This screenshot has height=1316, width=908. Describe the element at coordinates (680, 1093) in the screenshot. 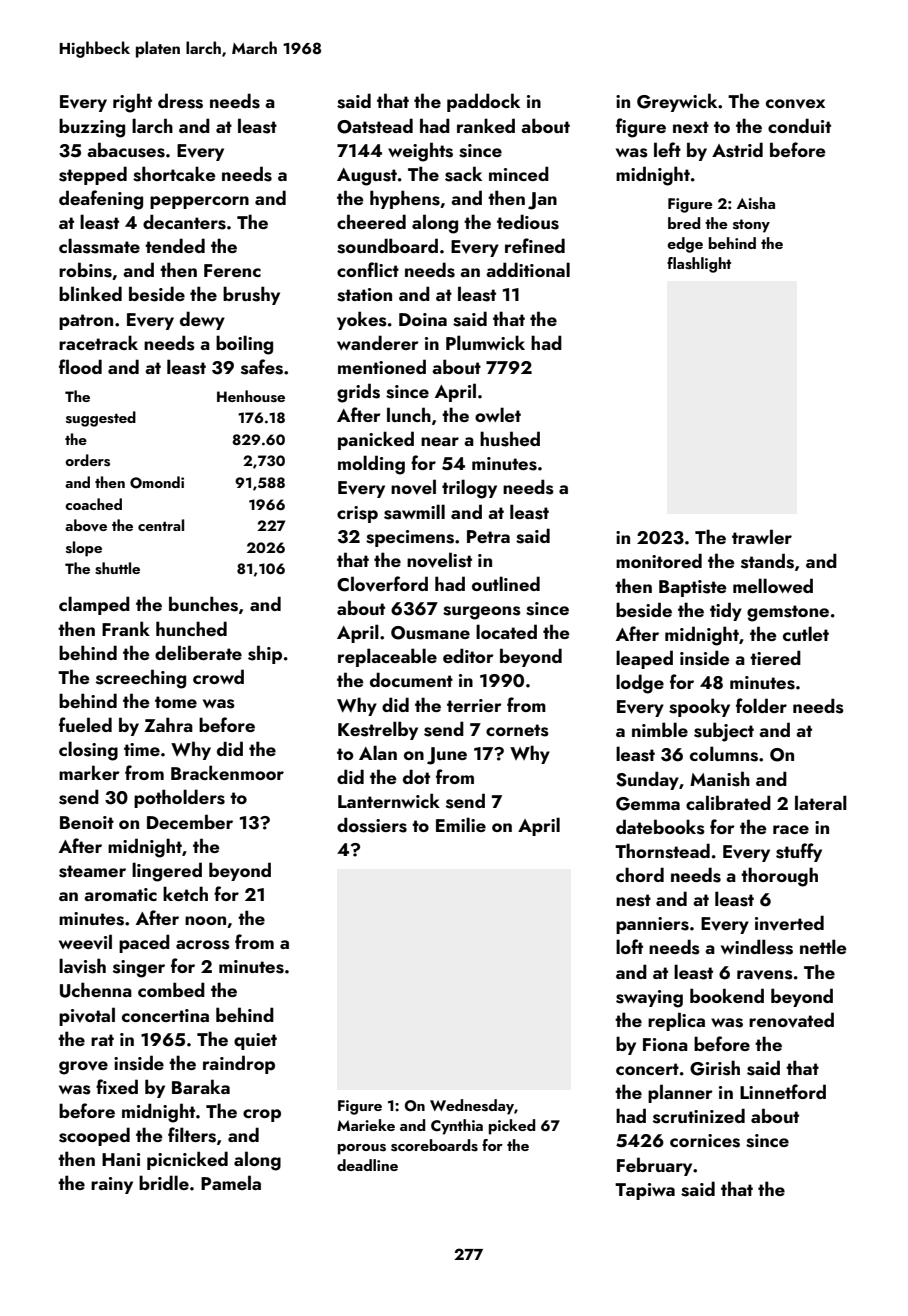

I see `planner` at that location.
